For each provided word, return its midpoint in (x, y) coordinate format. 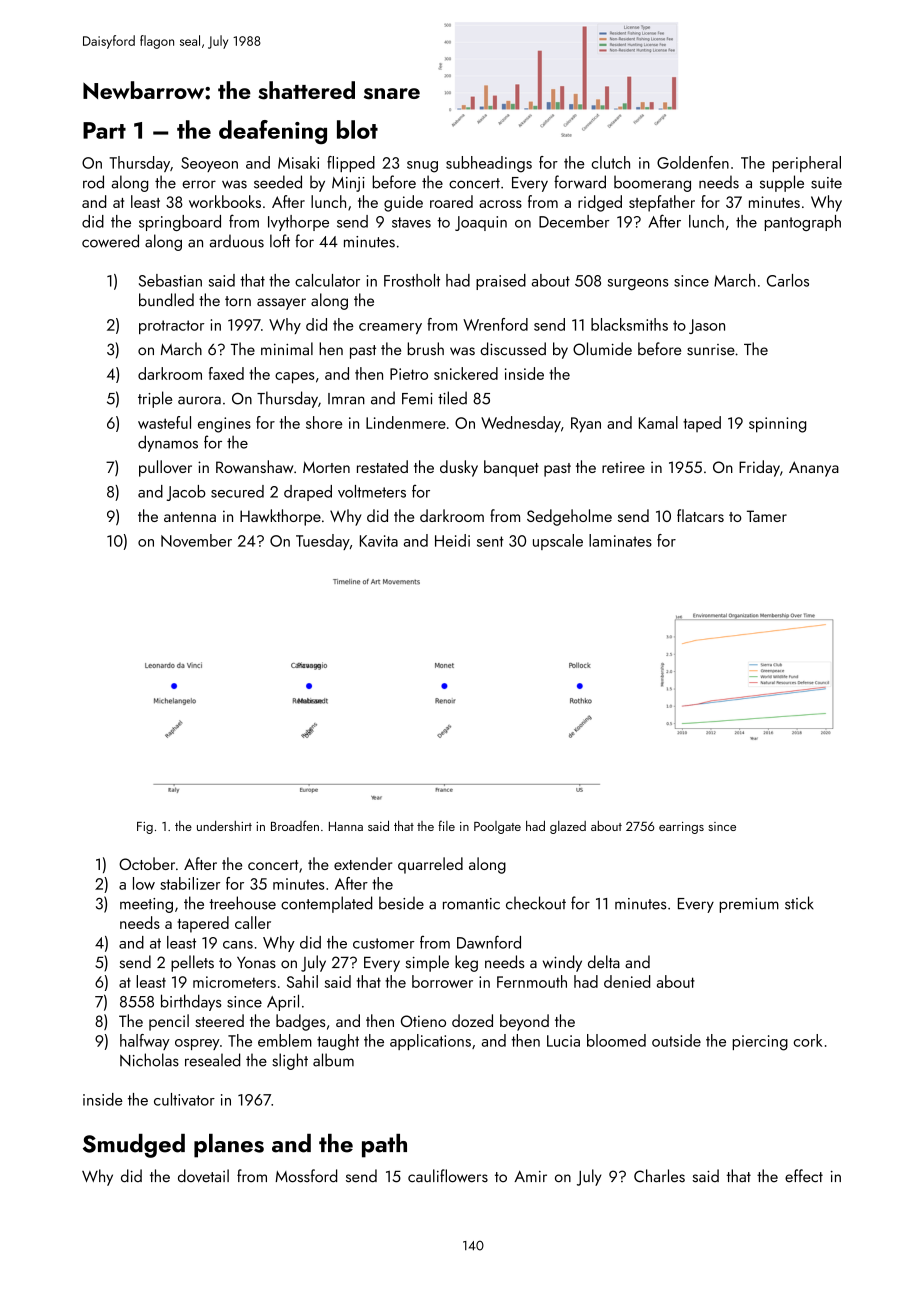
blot (357, 129)
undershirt (224, 826)
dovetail (203, 1176)
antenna (190, 517)
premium (749, 905)
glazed (568, 827)
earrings (681, 828)
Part (104, 130)
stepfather (662, 203)
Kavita (379, 541)
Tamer (767, 516)
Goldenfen (693, 162)
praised (501, 282)
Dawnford (489, 942)
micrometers (234, 982)
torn (238, 301)
